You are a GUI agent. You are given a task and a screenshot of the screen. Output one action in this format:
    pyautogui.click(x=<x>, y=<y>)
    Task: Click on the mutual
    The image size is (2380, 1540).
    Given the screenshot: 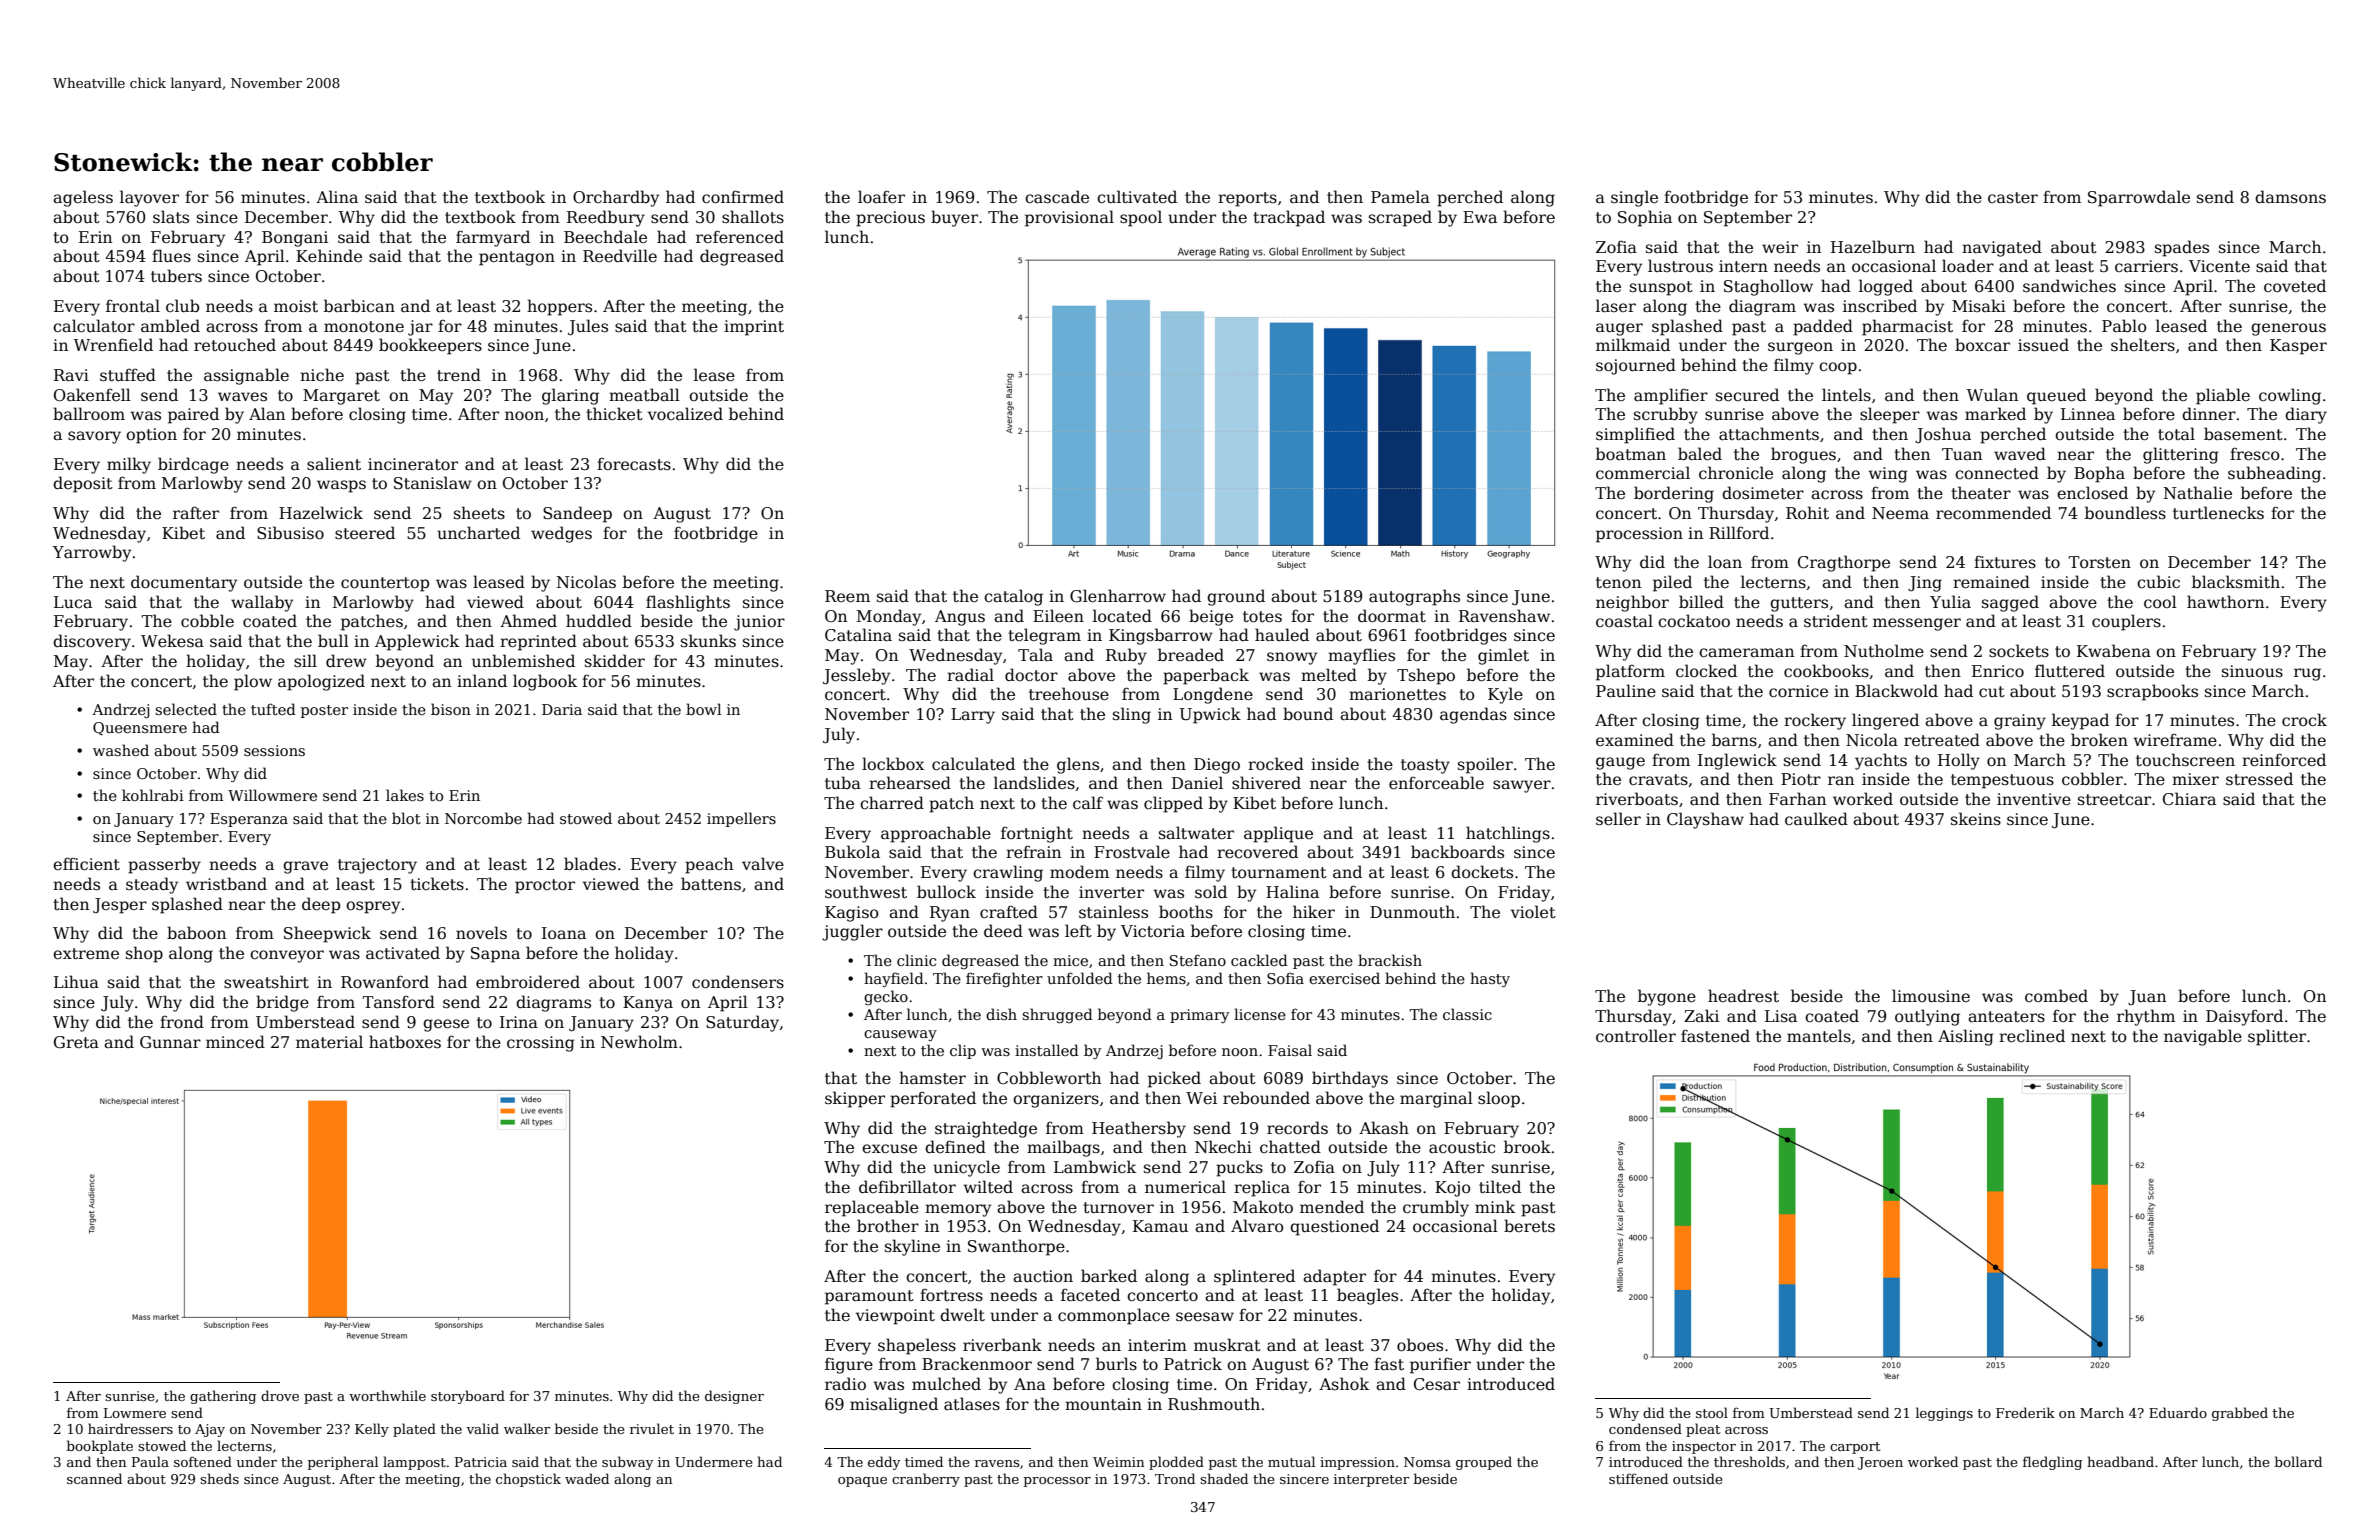 What is the action you would take?
    pyautogui.click(x=1291, y=1461)
